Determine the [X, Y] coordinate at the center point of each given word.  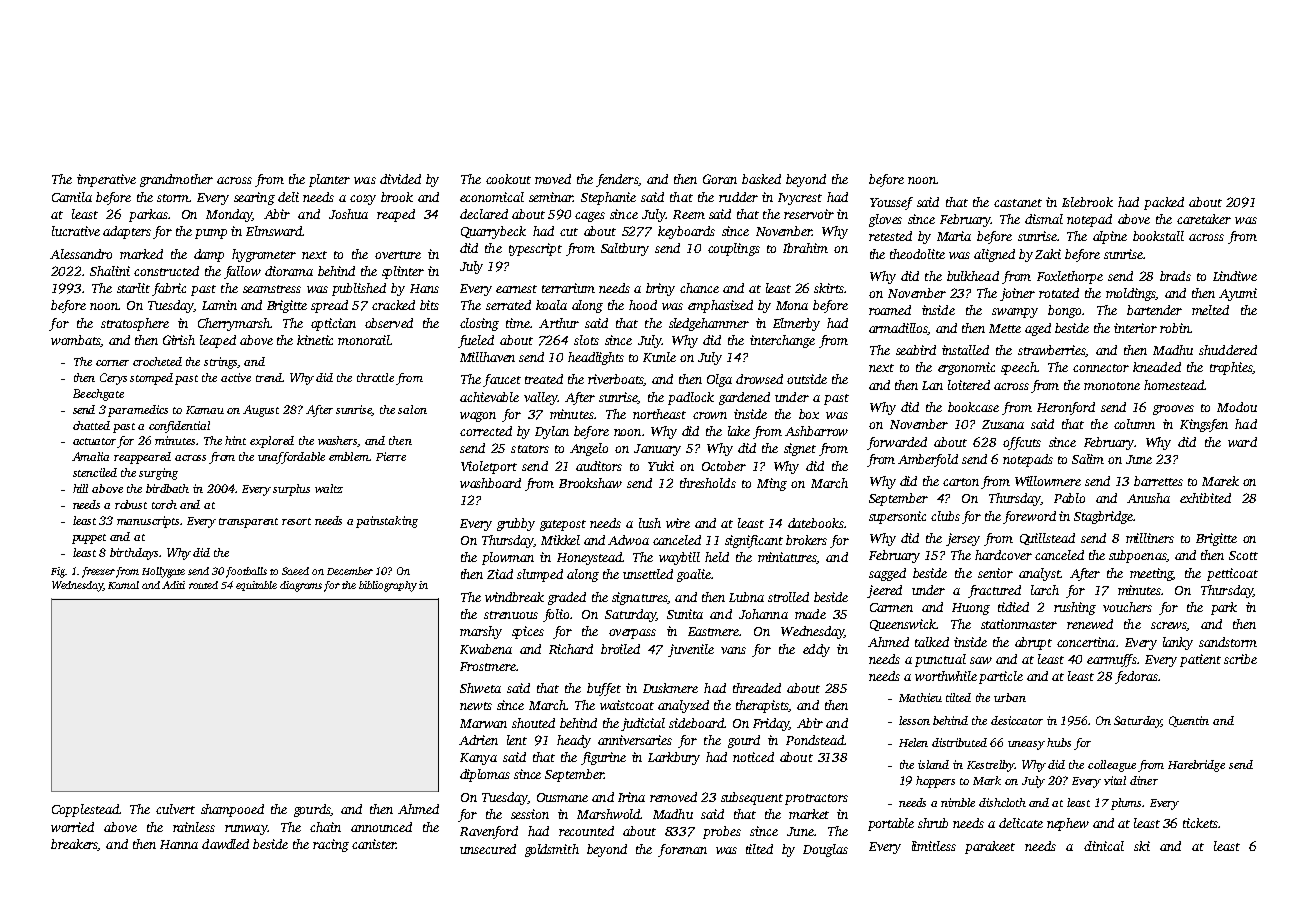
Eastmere [713, 631]
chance [699, 288]
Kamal [123, 585]
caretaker [1204, 219]
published [359, 289]
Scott [1243, 555]
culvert [175, 809]
